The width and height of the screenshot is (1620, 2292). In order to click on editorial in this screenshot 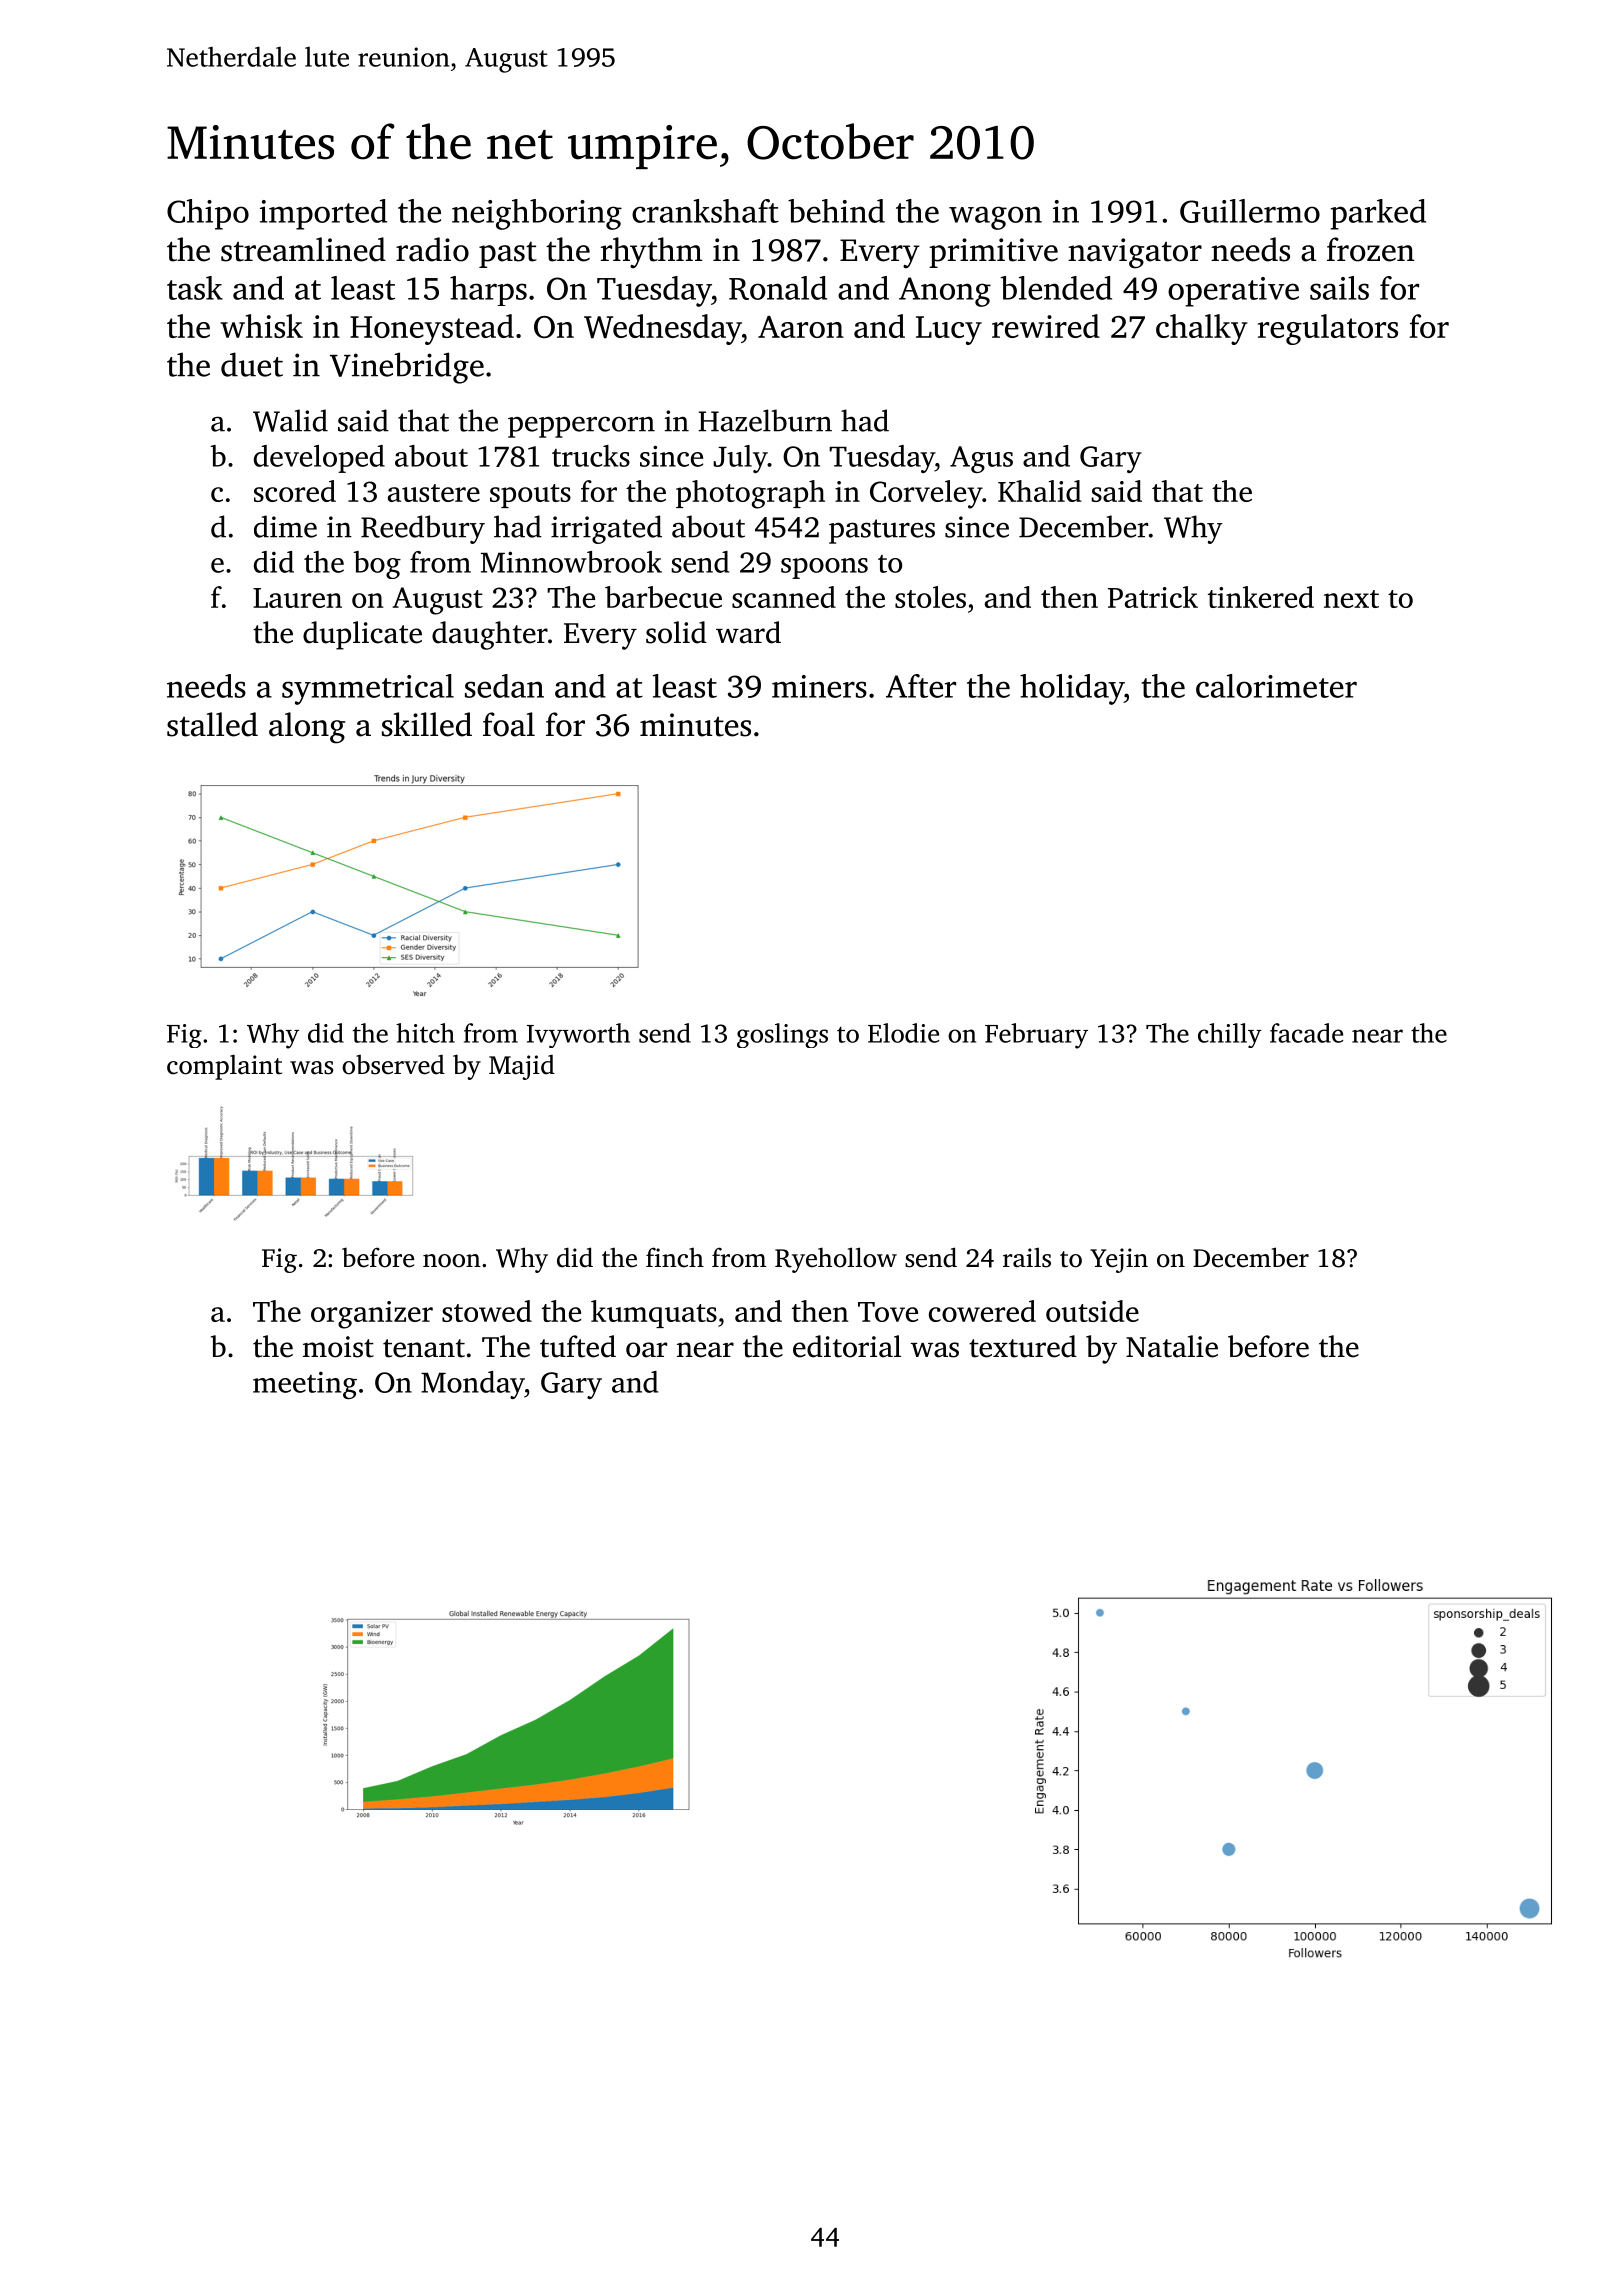, I will do `click(847, 1346)`.
